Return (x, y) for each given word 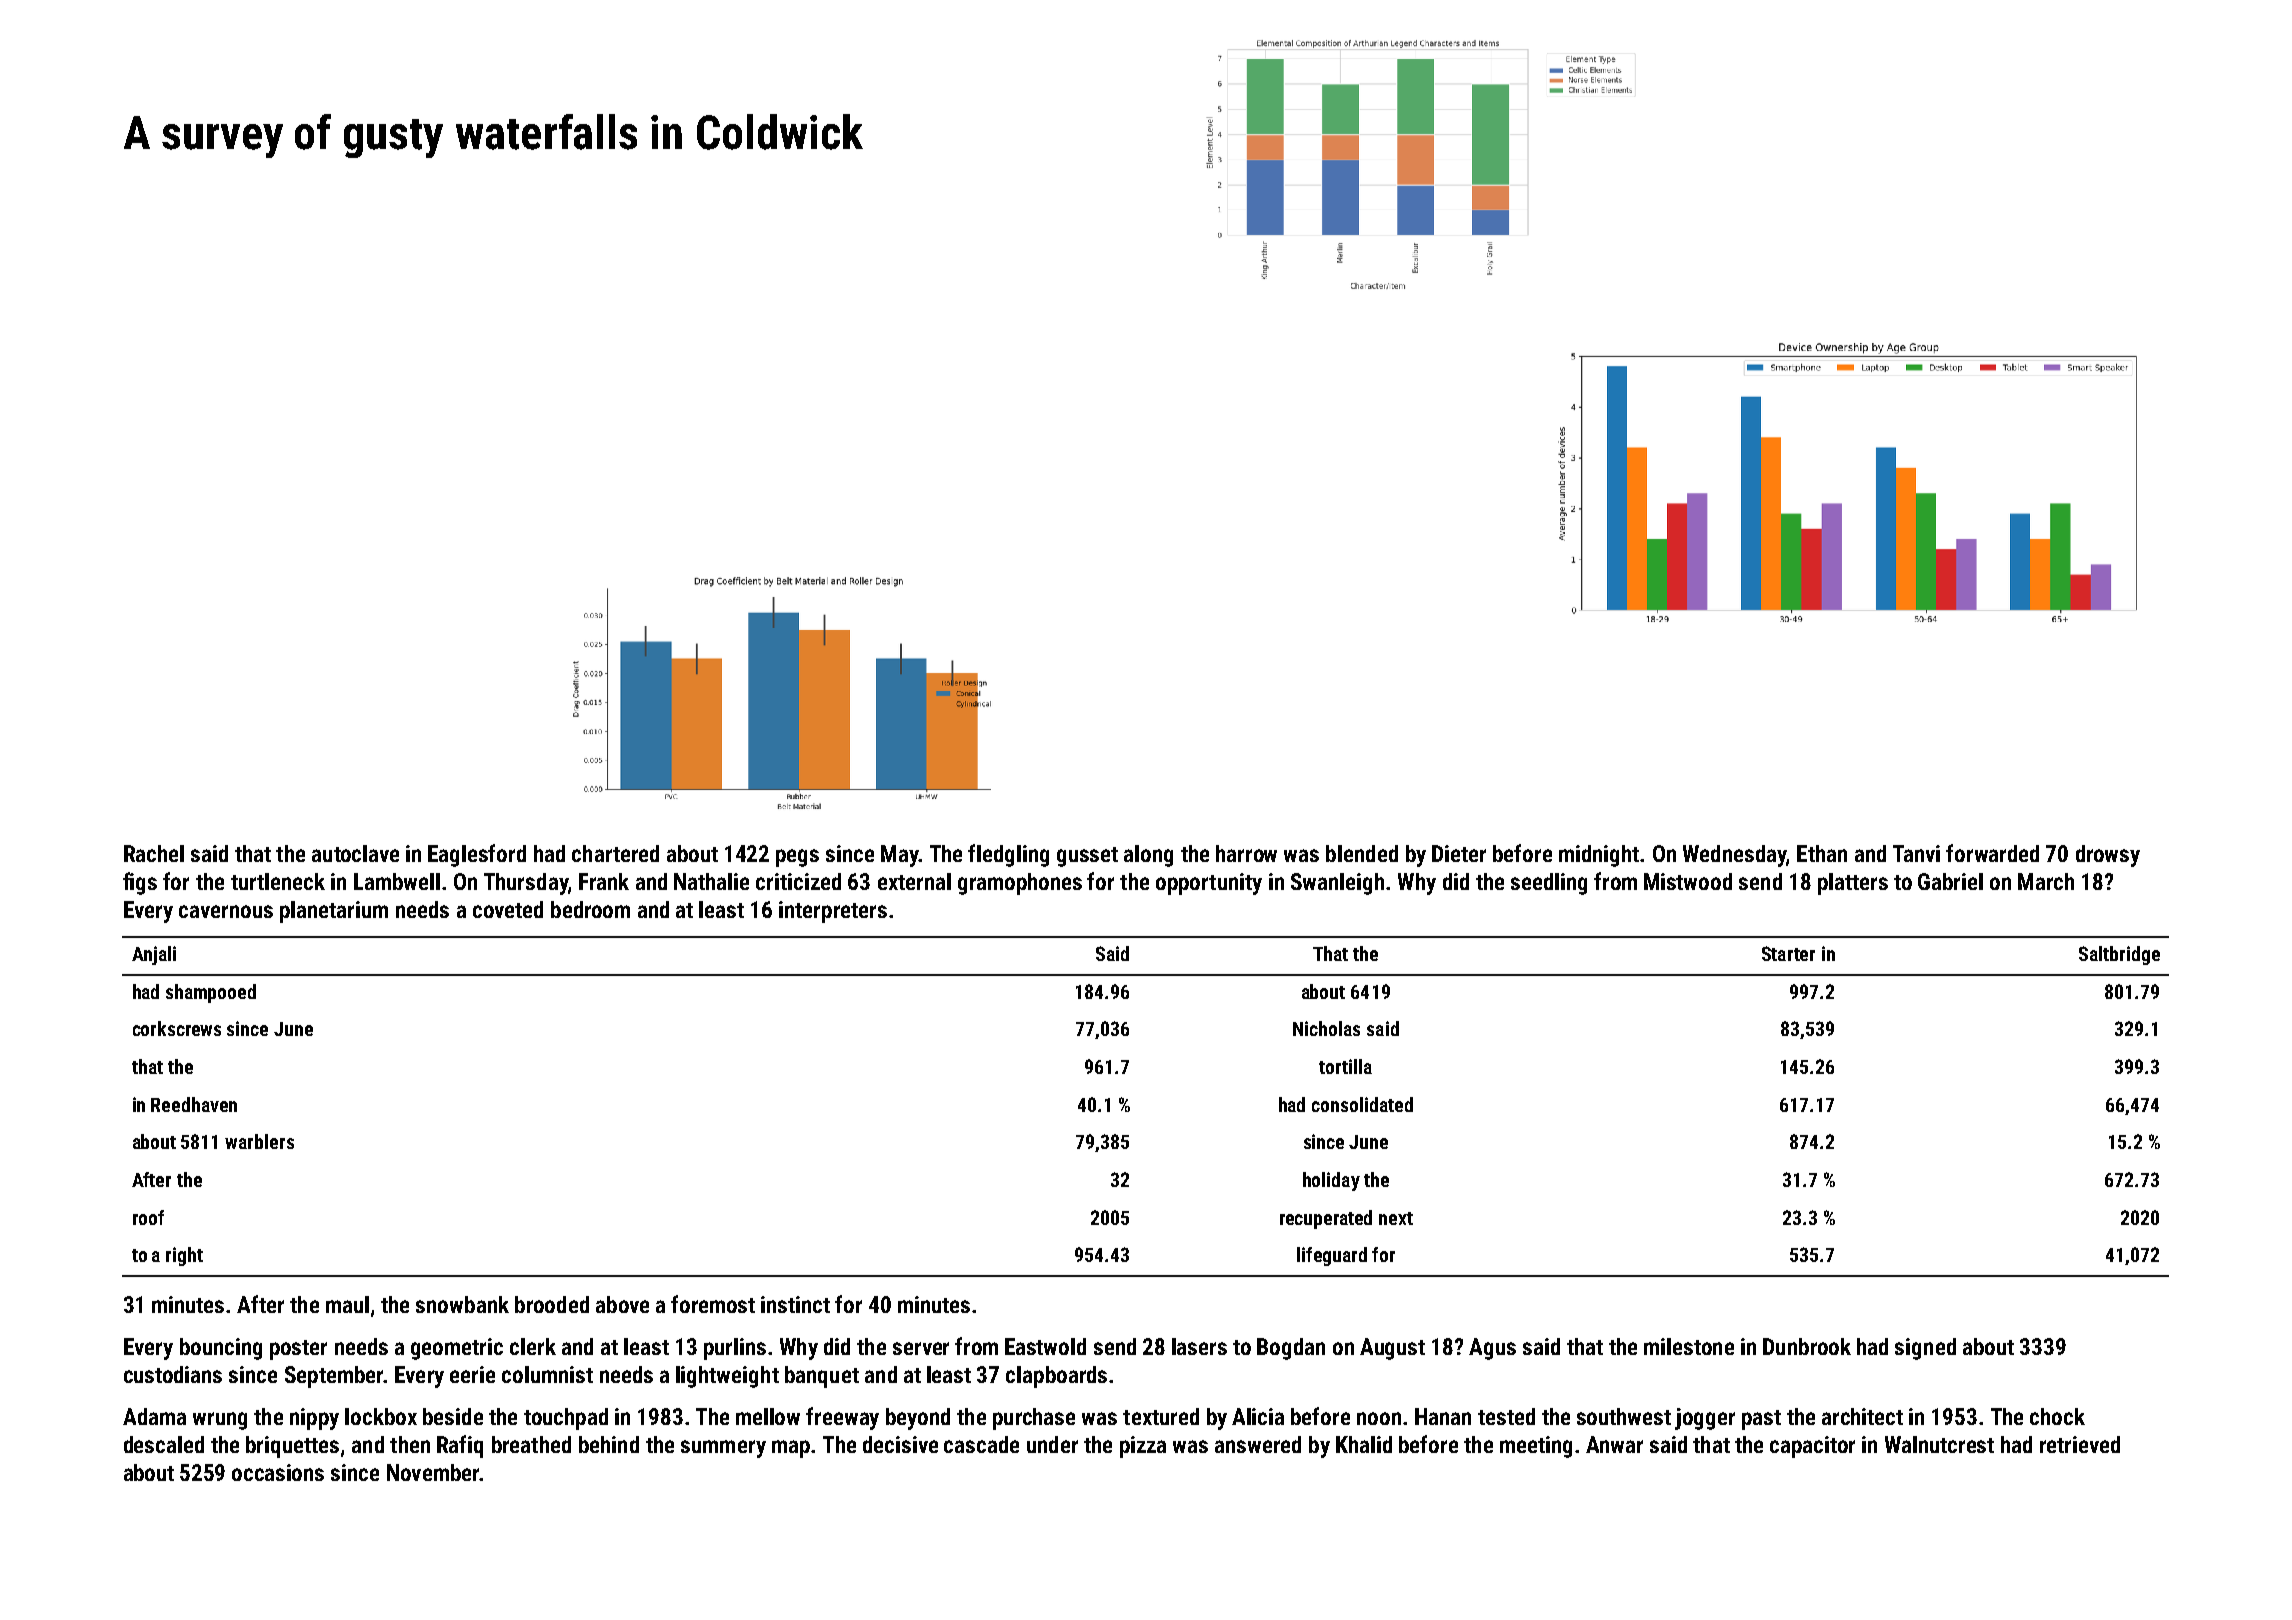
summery (723, 1449)
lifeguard (1332, 1256)
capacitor (1812, 1447)
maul (347, 1304)
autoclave (355, 853)
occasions (278, 1472)
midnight (1599, 856)
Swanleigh (1337, 884)
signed (1925, 1349)
